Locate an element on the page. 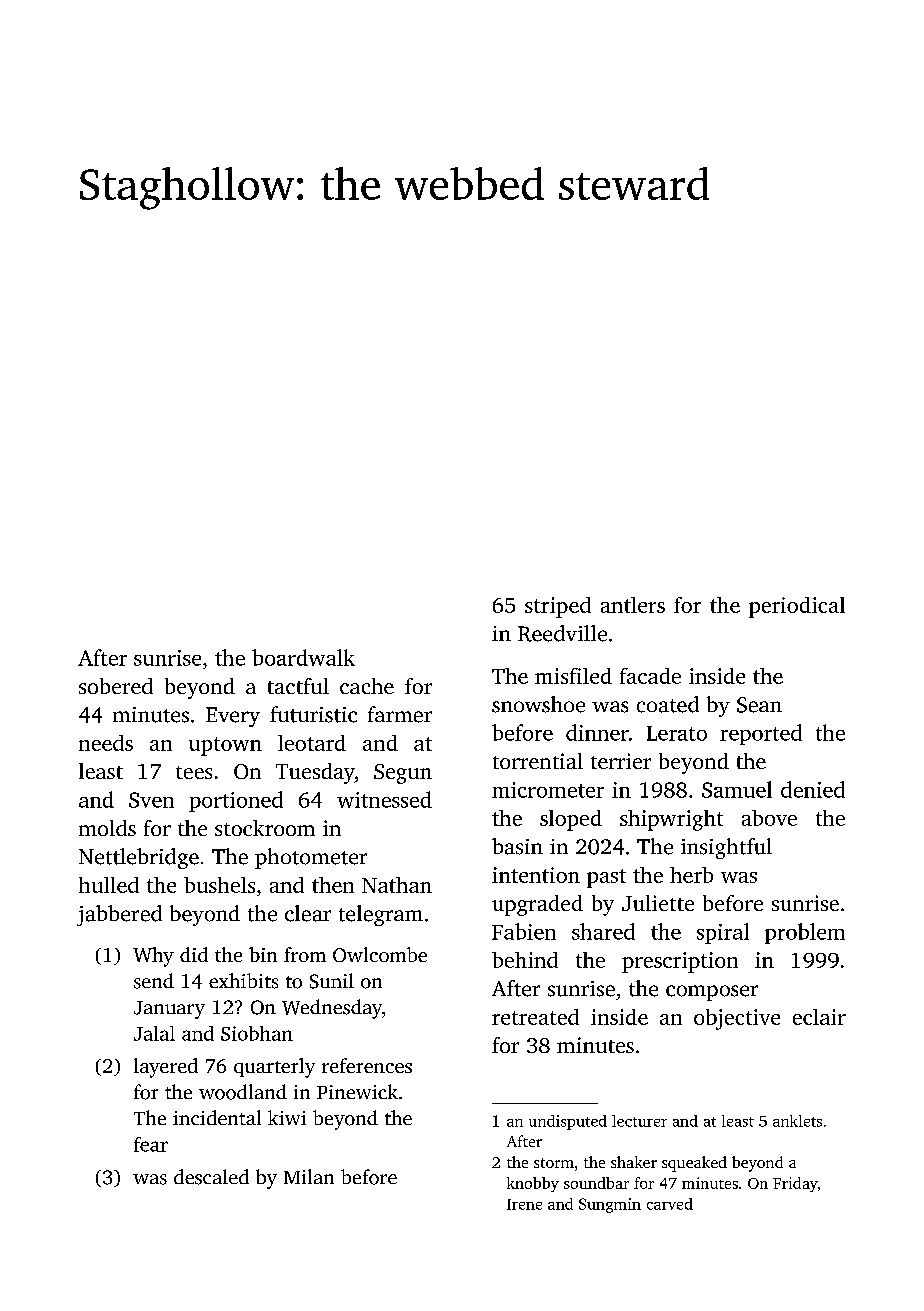 The height and width of the page is (1311, 924). shared is located at coordinates (603, 931).
